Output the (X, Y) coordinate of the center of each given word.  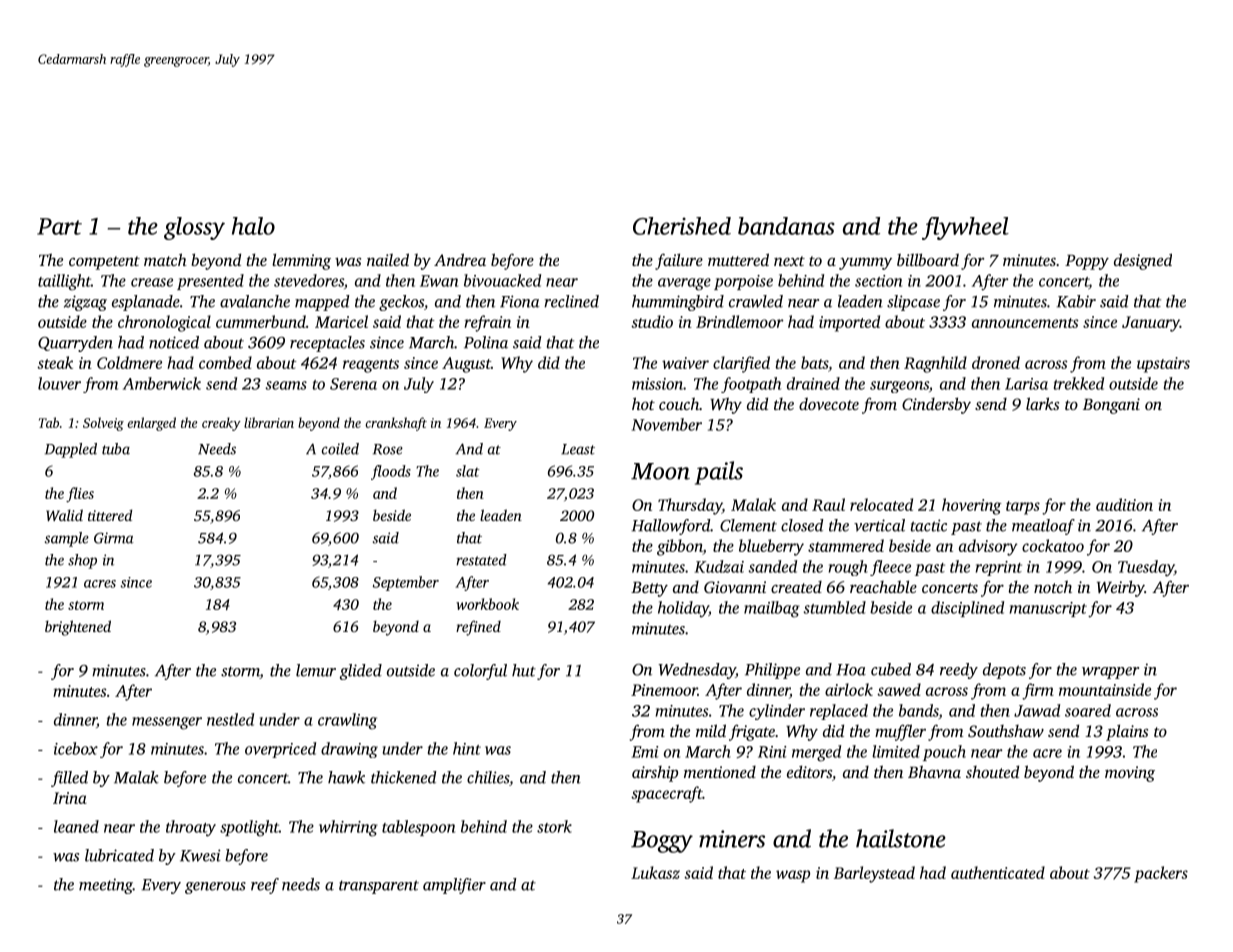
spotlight (249, 828)
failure (679, 261)
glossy (194, 228)
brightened (78, 628)
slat (467, 471)
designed (1143, 261)
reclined (571, 301)
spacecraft (667, 794)
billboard (928, 259)
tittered (110, 515)
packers (1161, 874)
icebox (76, 748)
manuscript (1048, 609)
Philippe (772, 671)
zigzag (85, 303)
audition (1124, 504)
